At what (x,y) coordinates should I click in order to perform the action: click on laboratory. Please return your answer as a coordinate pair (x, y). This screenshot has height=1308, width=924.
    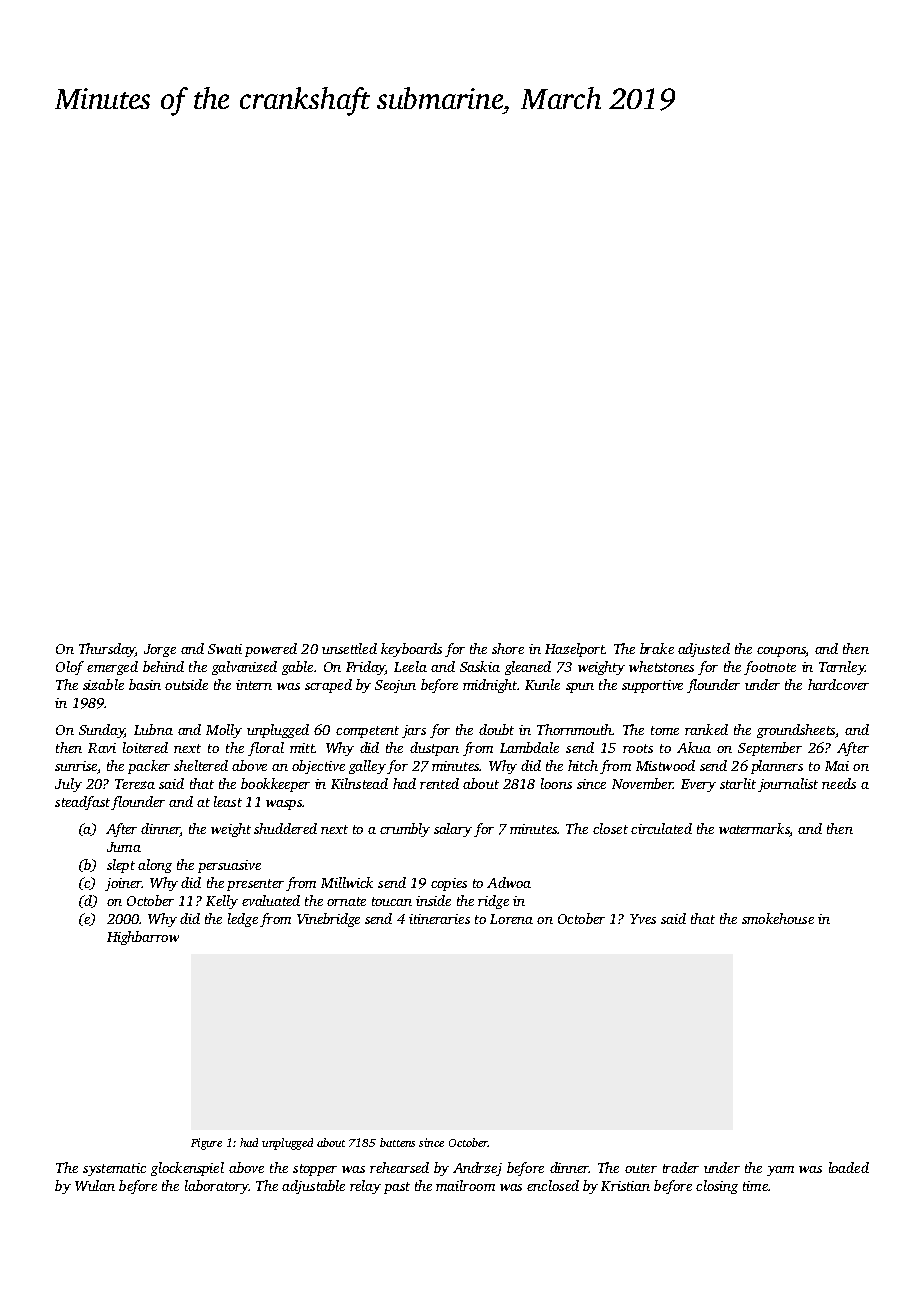
    Looking at the image, I should click on (216, 1187).
